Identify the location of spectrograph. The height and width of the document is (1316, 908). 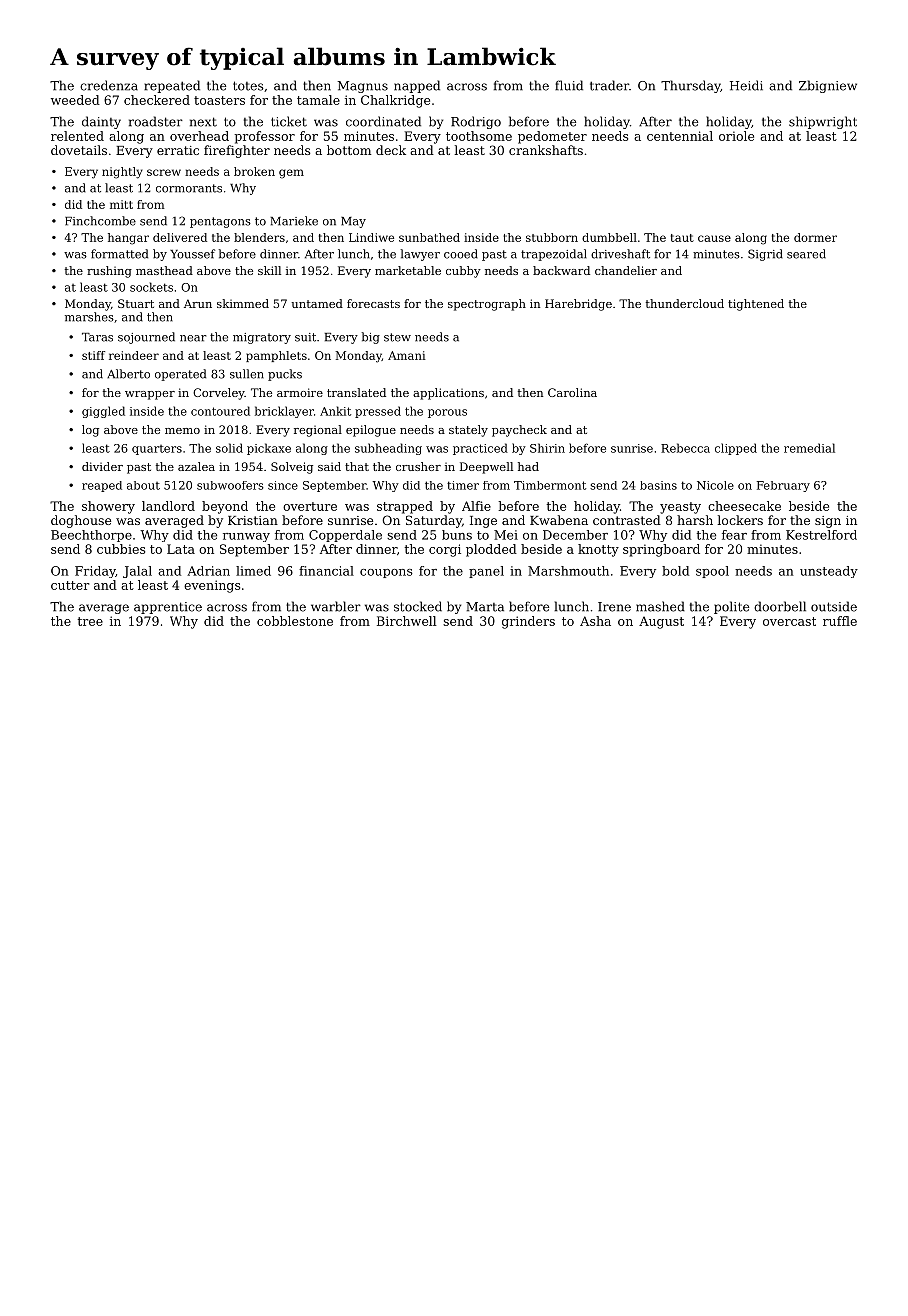
(487, 305).
